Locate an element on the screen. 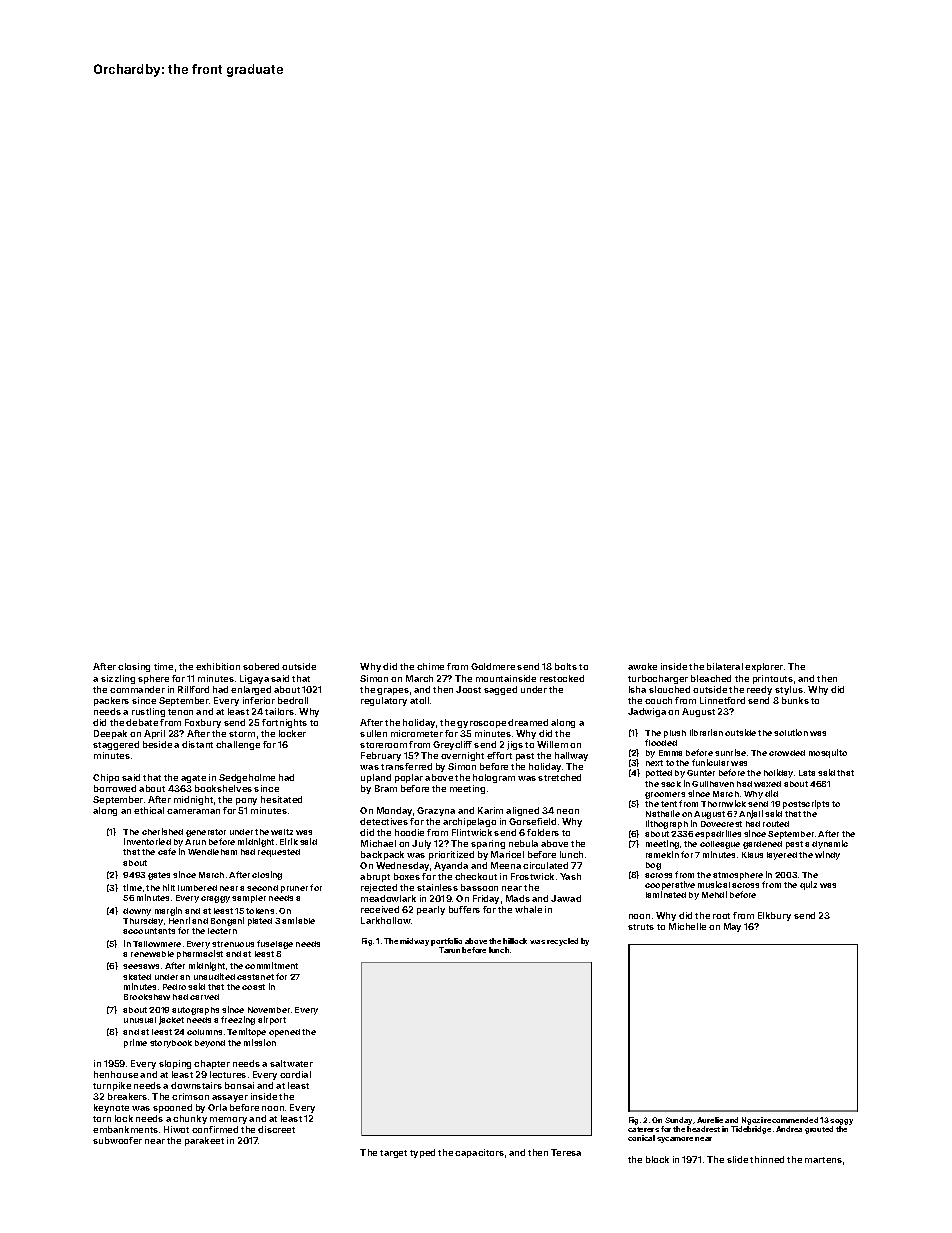 This screenshot has height=1233, width=952. discreet is located at coordinates (276, 1129).
